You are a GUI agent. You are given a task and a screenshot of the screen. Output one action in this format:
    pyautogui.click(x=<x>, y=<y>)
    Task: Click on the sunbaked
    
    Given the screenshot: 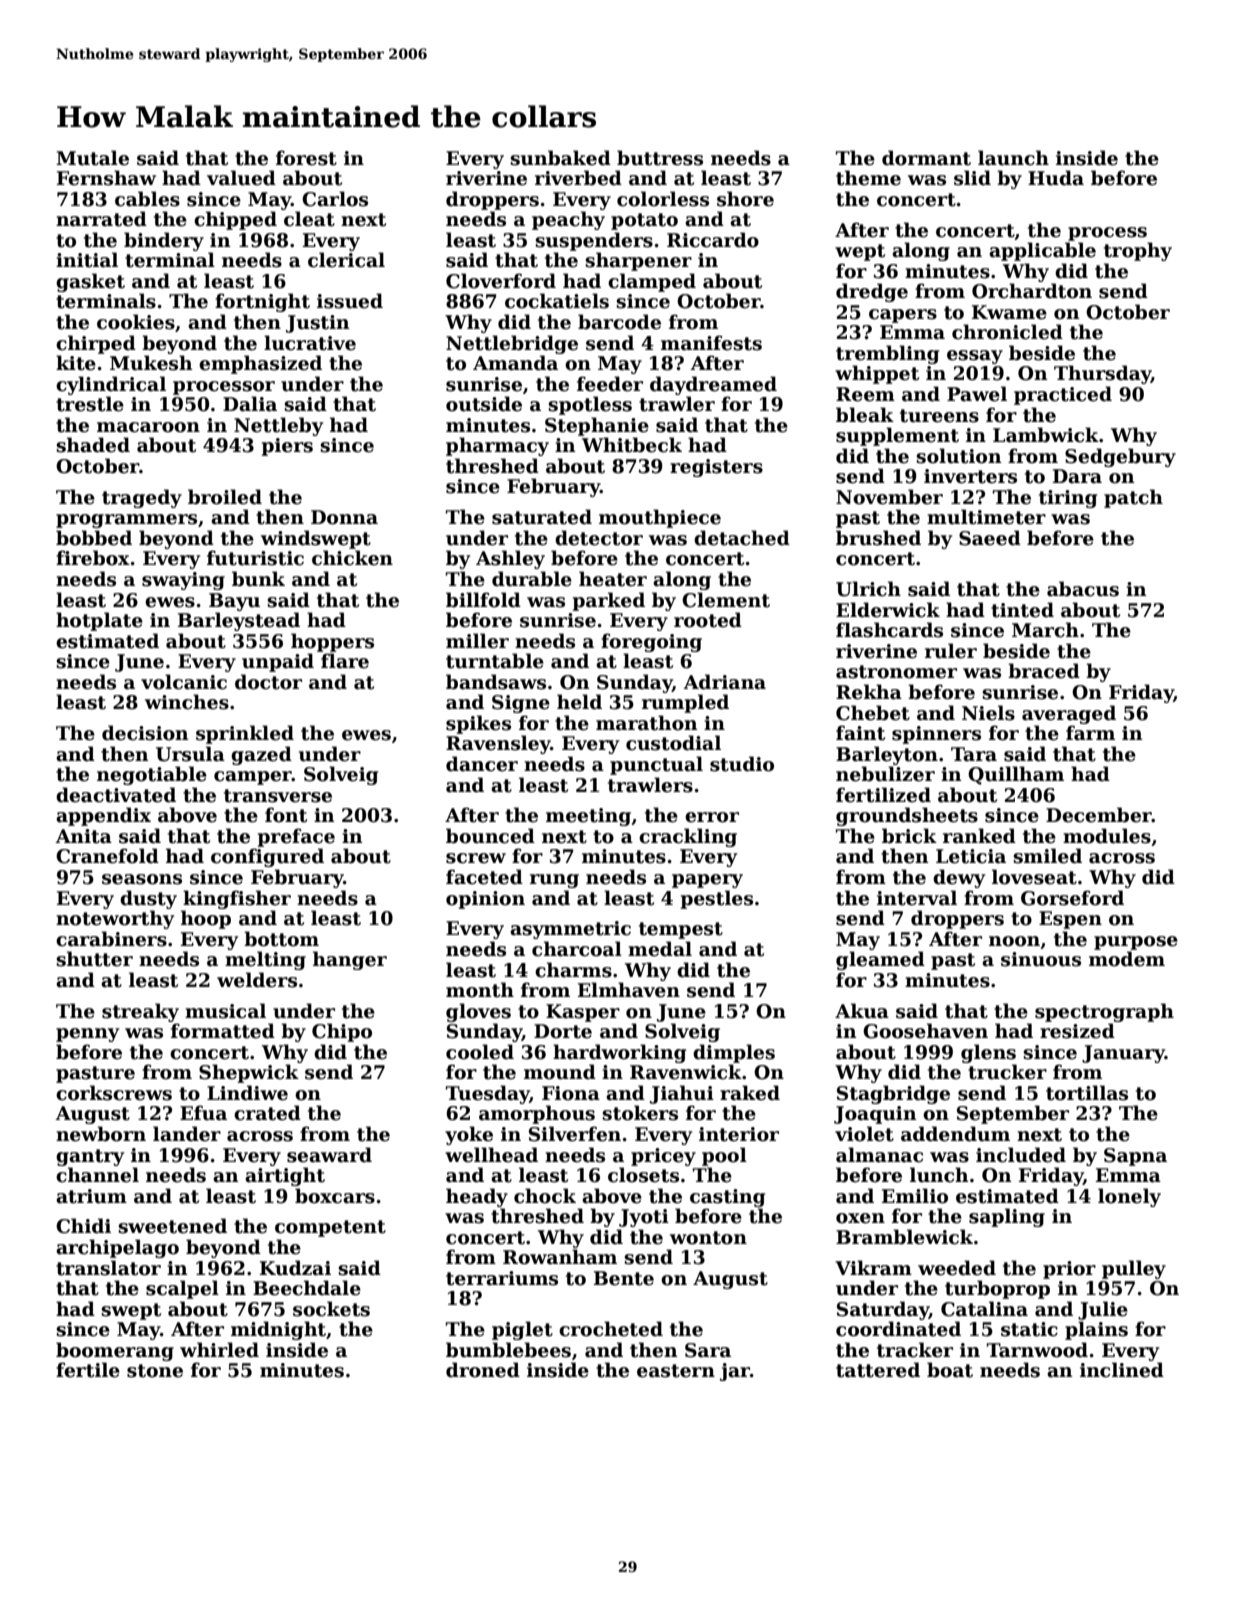 What is the action you would take?
    pyautogui.click(x=560, y=158)
